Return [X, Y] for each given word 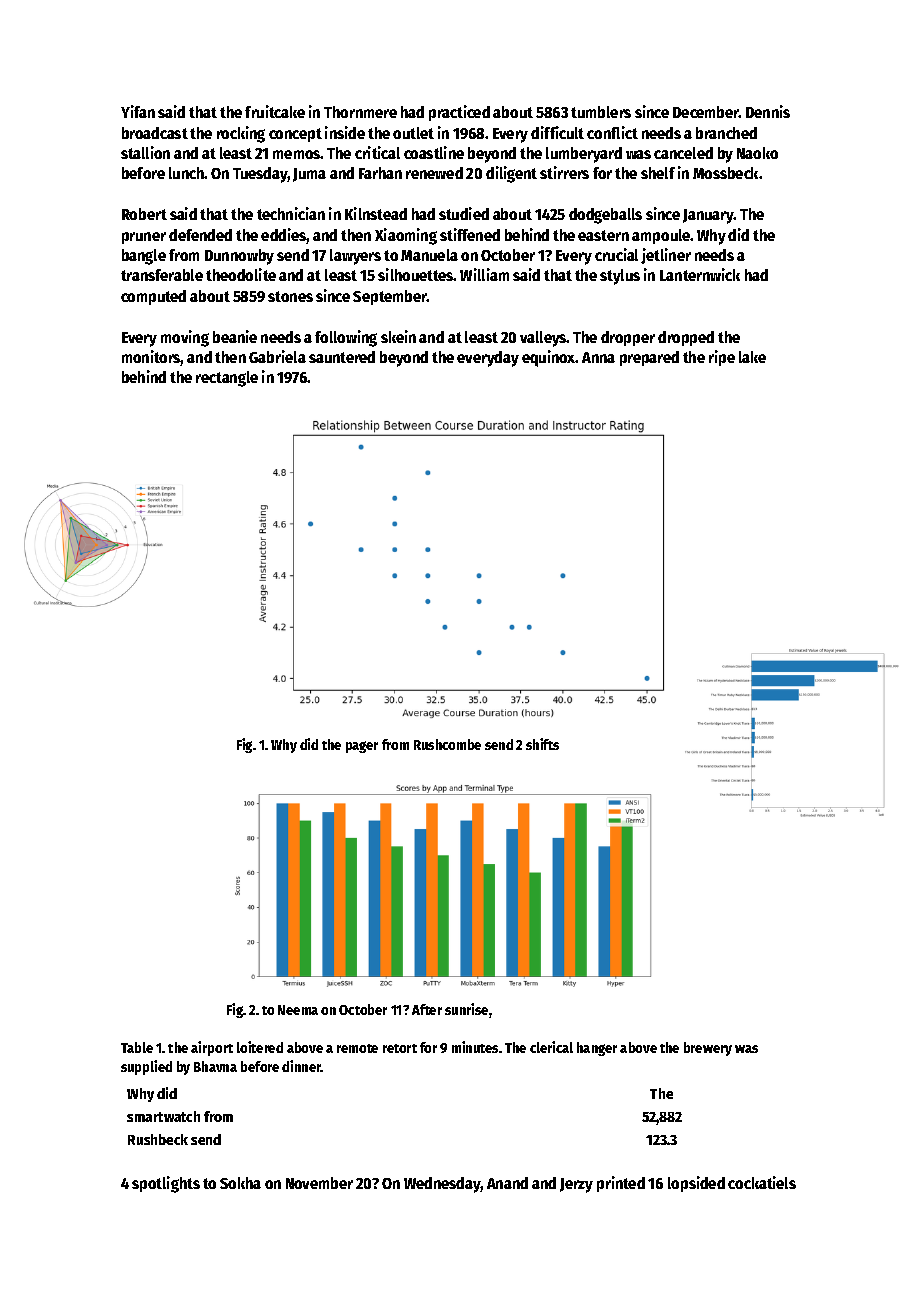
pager [362, 747]
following [346, 338]
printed [621, 1184]
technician [291, 213]
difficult [557, 132]
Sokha [240, 1183]
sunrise [466, 1009]
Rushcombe [447, 744]
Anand [507, 1183]
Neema [298, 1010]
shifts [542, 744]
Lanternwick [700, 274]
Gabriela [277, 356]
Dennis [768, 111]
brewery [708, 1049]
